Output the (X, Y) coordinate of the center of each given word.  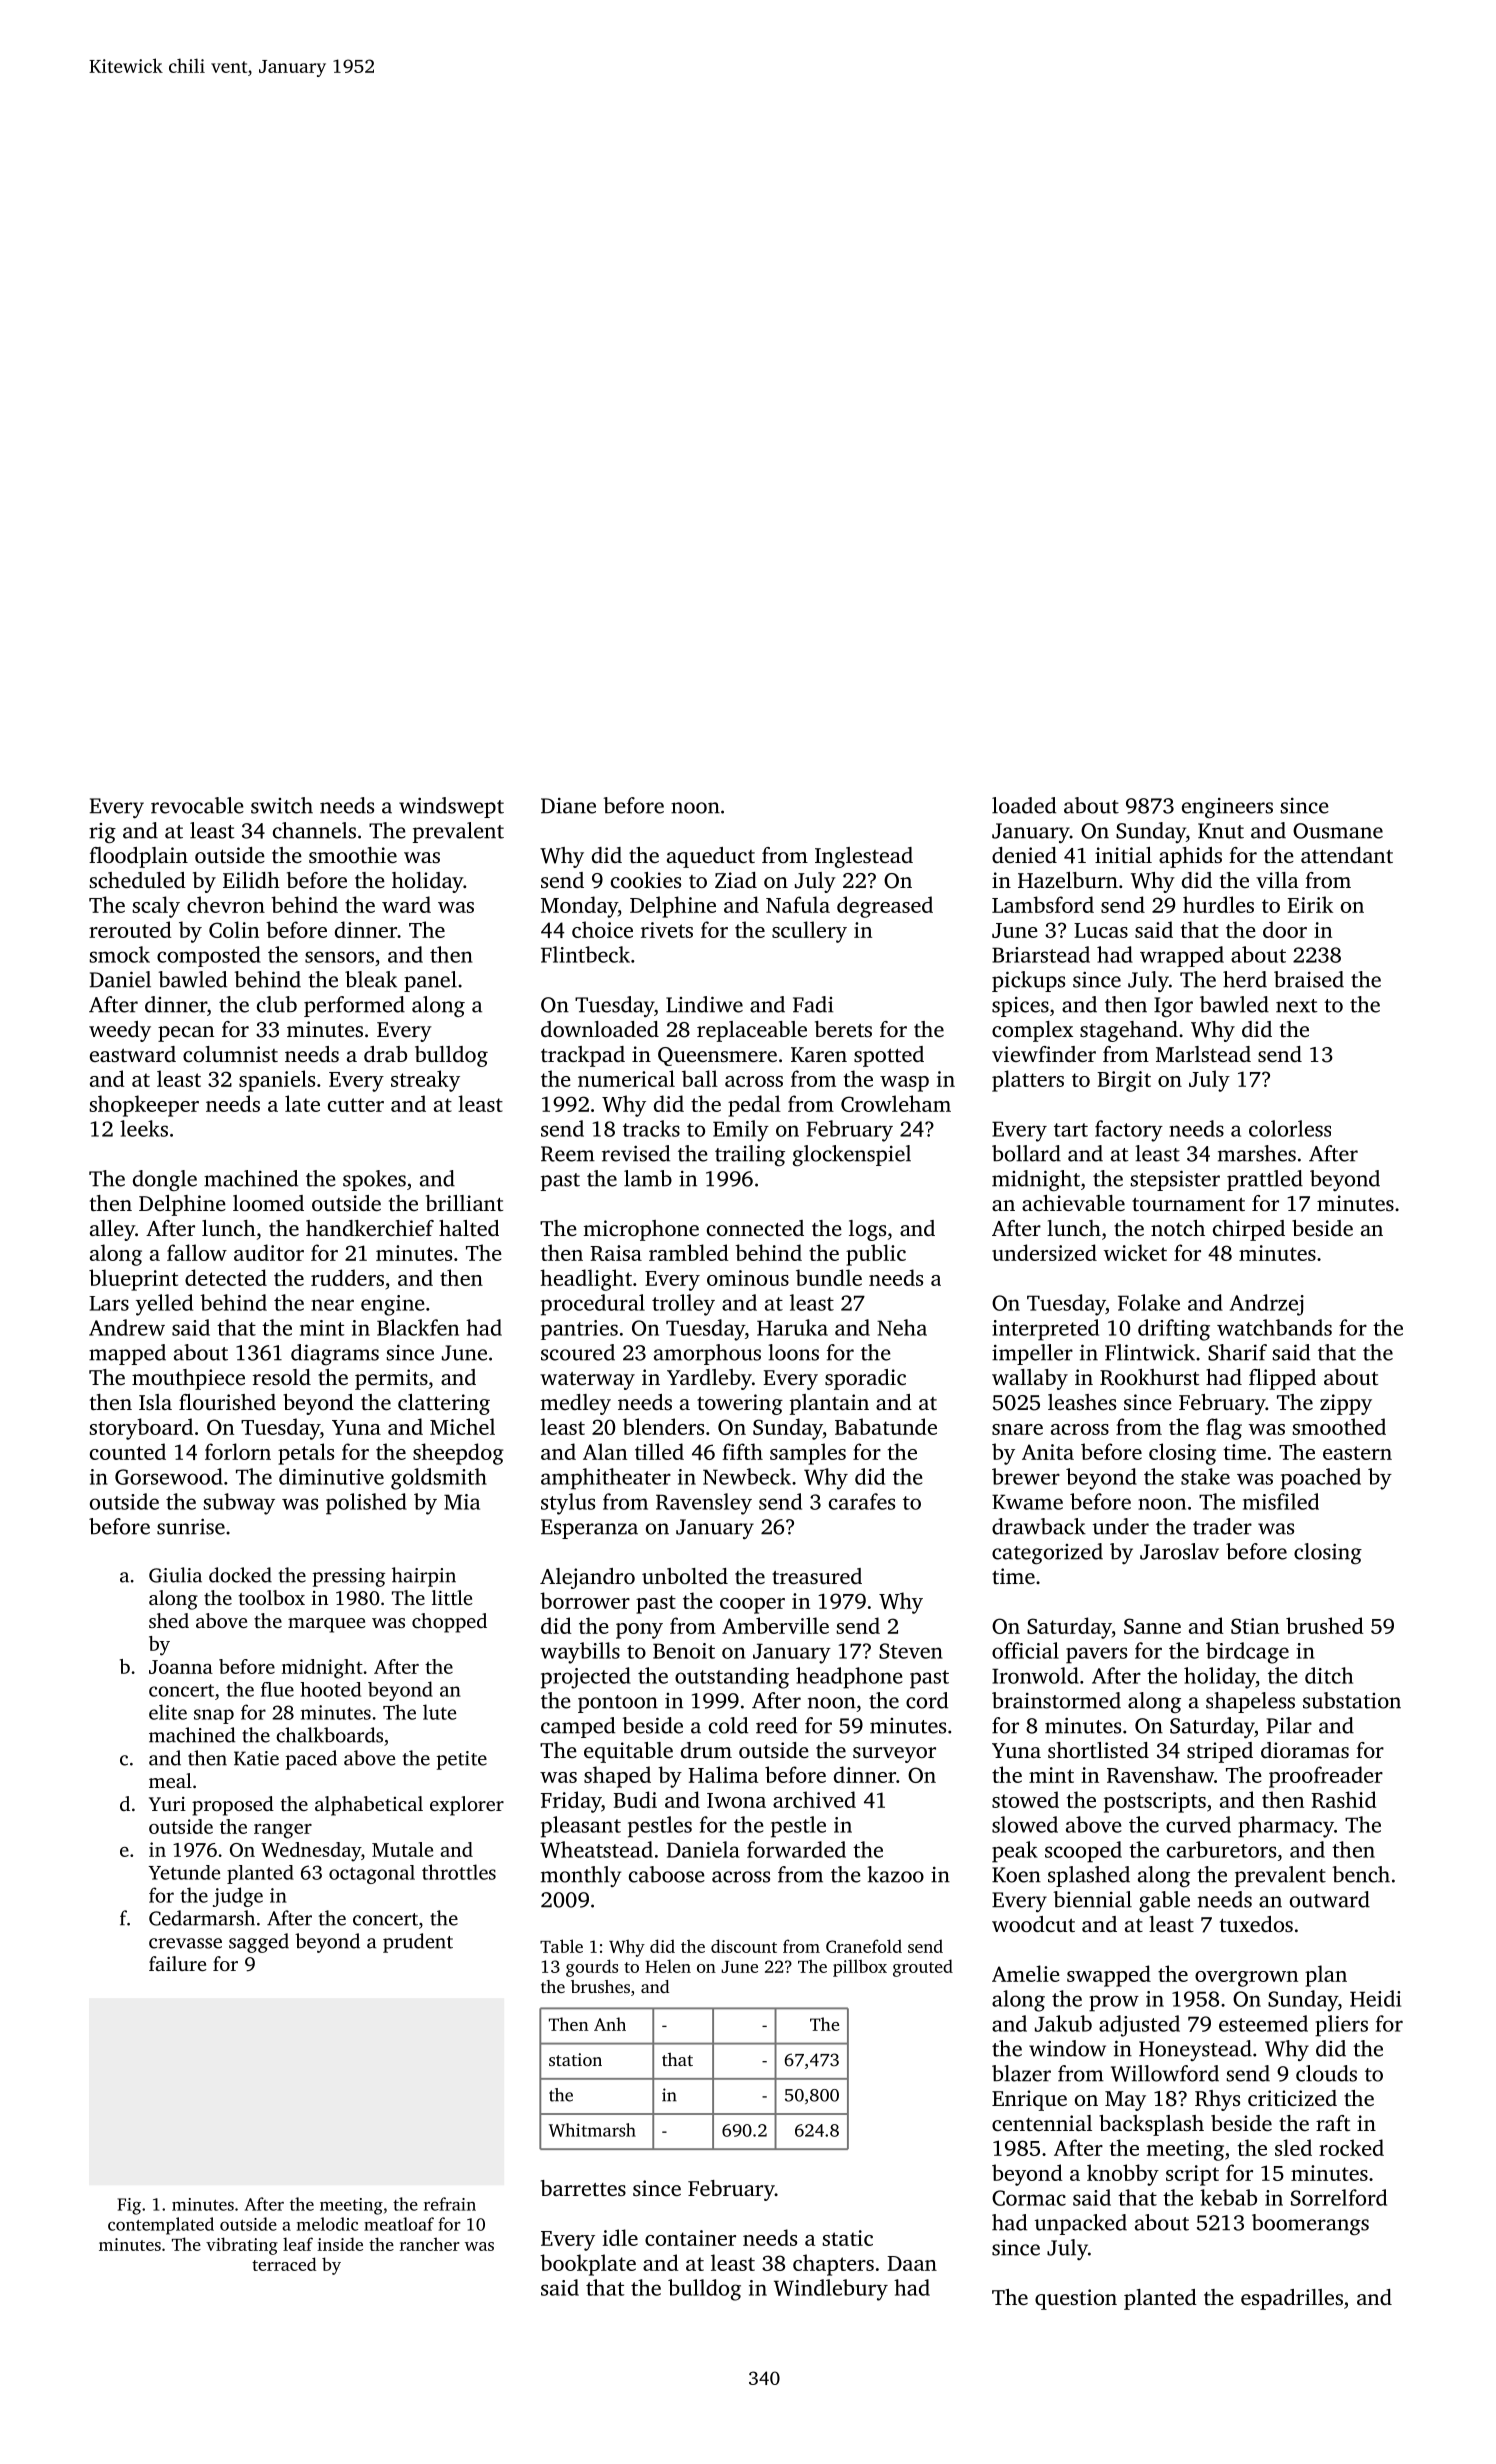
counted (128, 1451)
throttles (459, 1872)
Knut (1221, 831)
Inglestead (864, 857)
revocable (197, 805)
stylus (568, 1504)
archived (814, 1799)
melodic (327, 2224)
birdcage (1247, 1653)
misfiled (1281, 1501)
